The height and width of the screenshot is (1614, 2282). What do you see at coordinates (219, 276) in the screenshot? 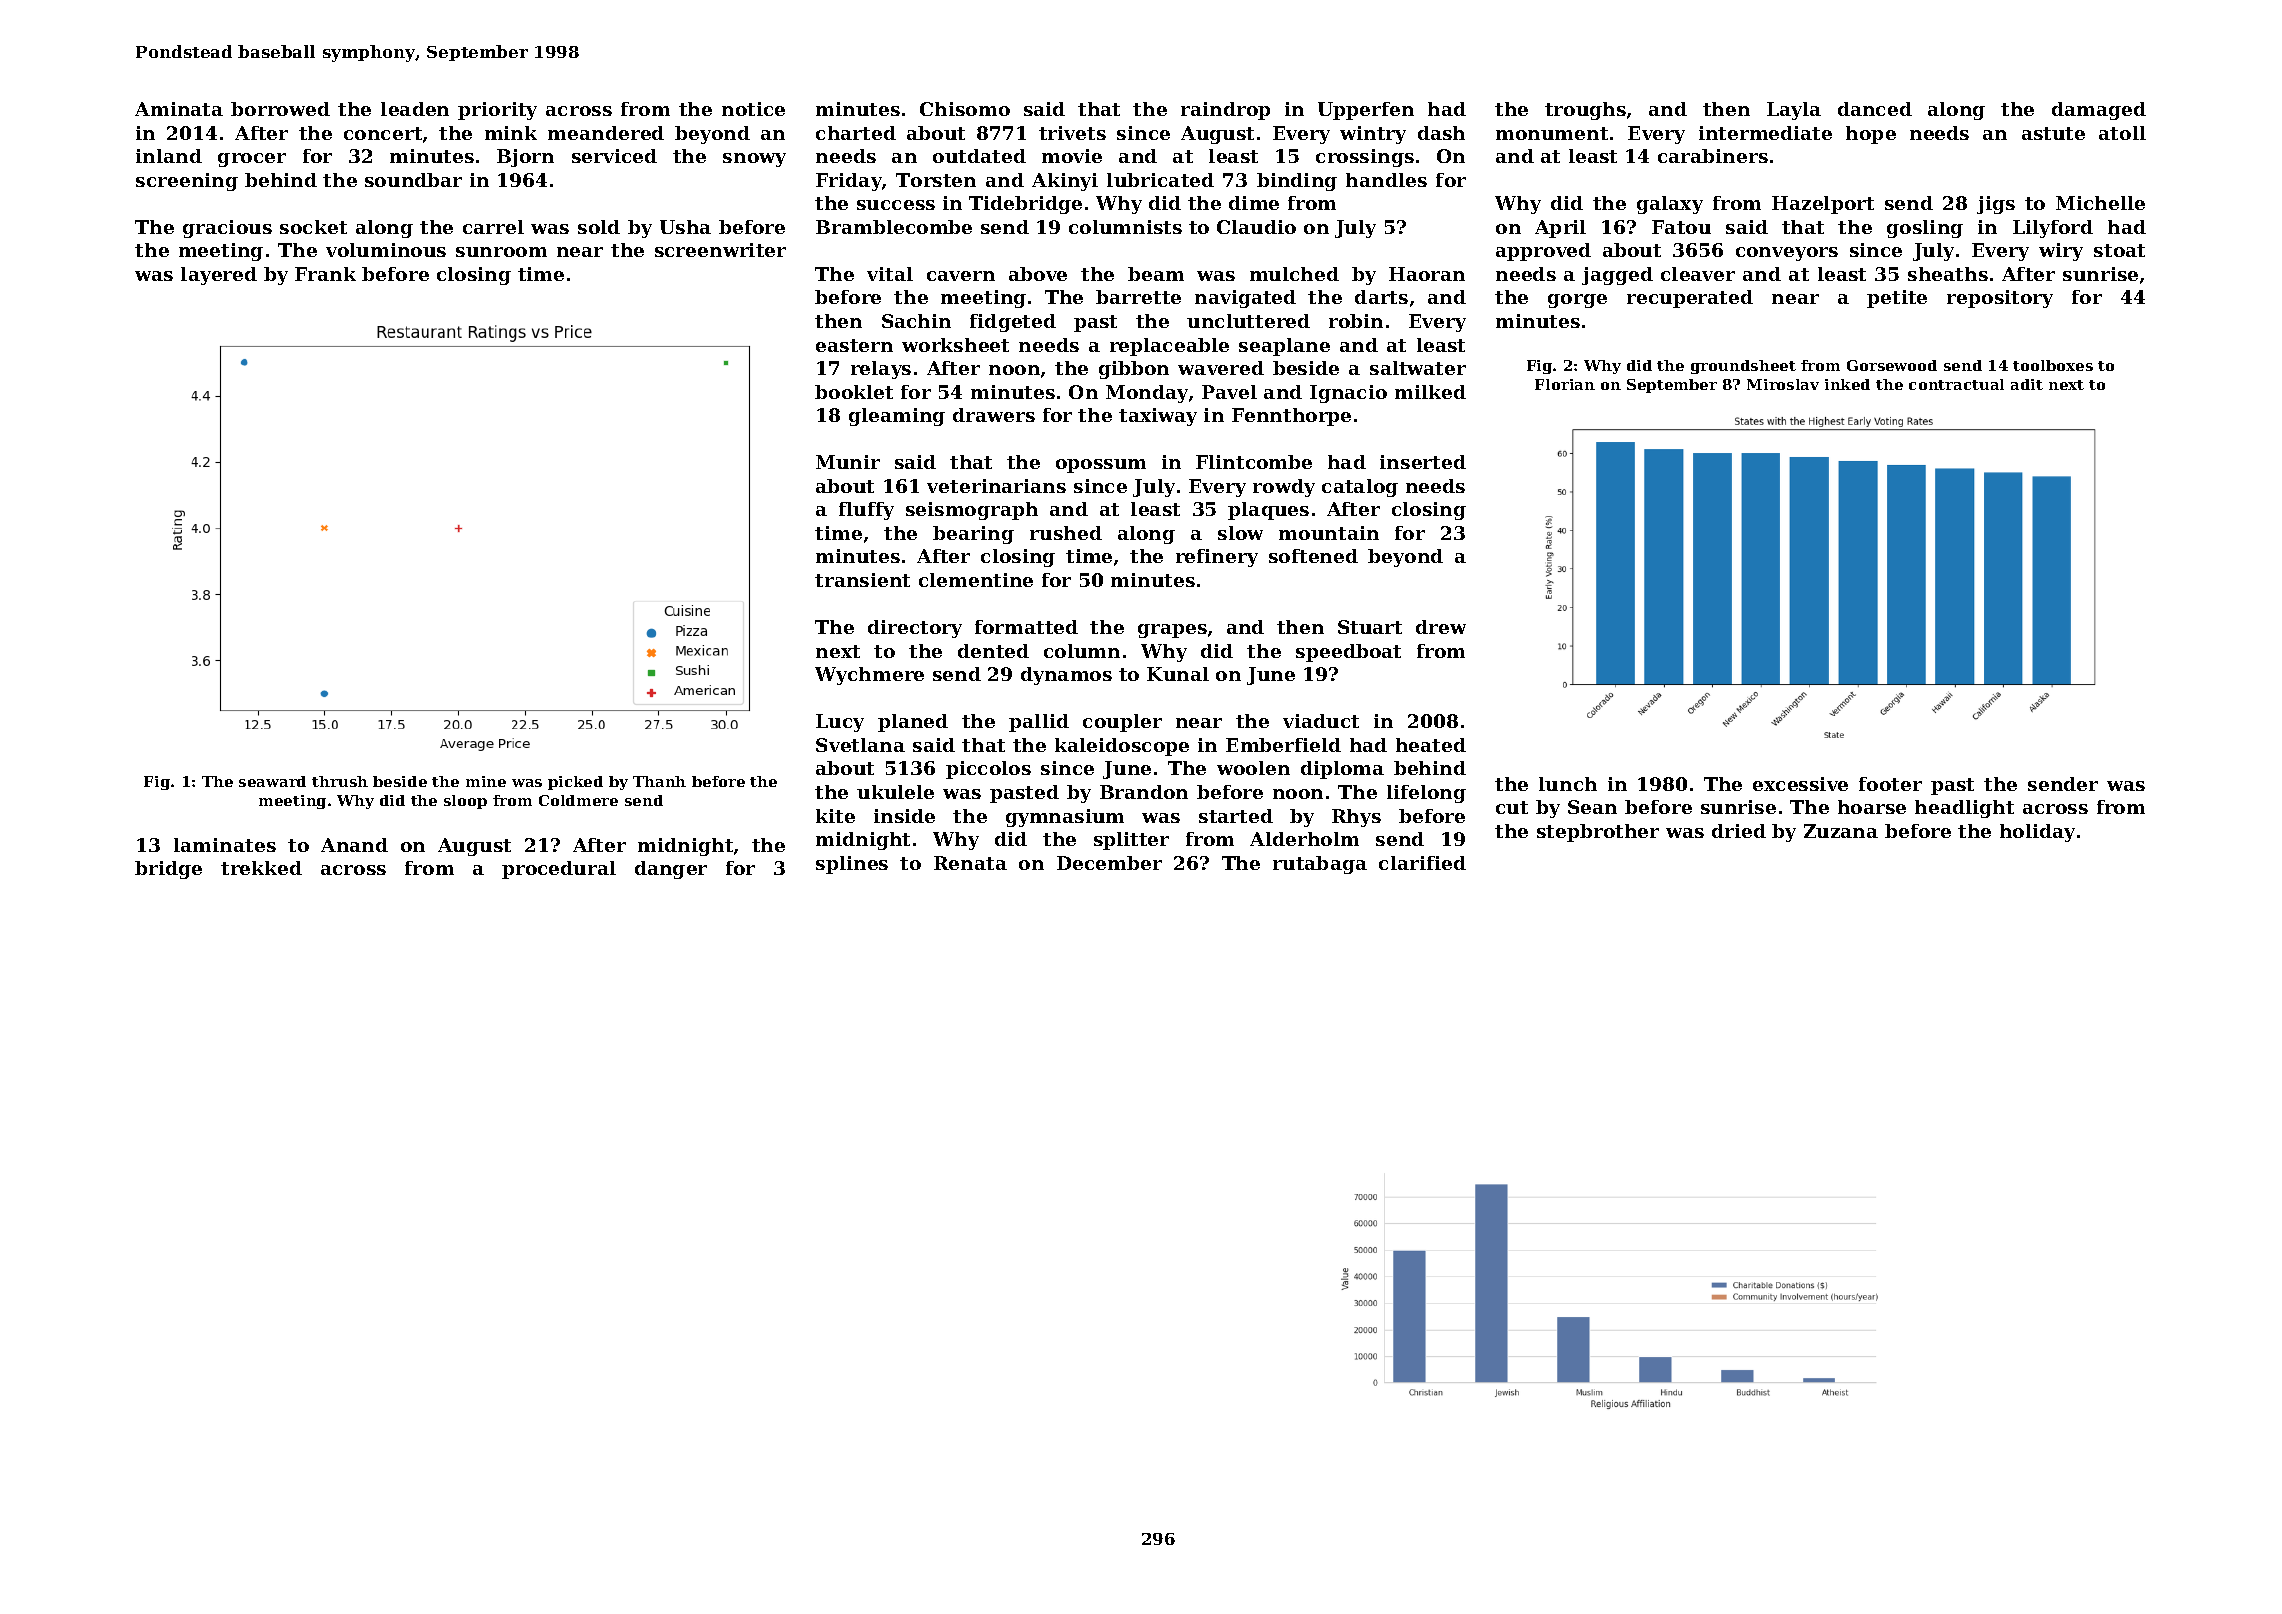
I see `layered` at bounding box center [219, 276].
